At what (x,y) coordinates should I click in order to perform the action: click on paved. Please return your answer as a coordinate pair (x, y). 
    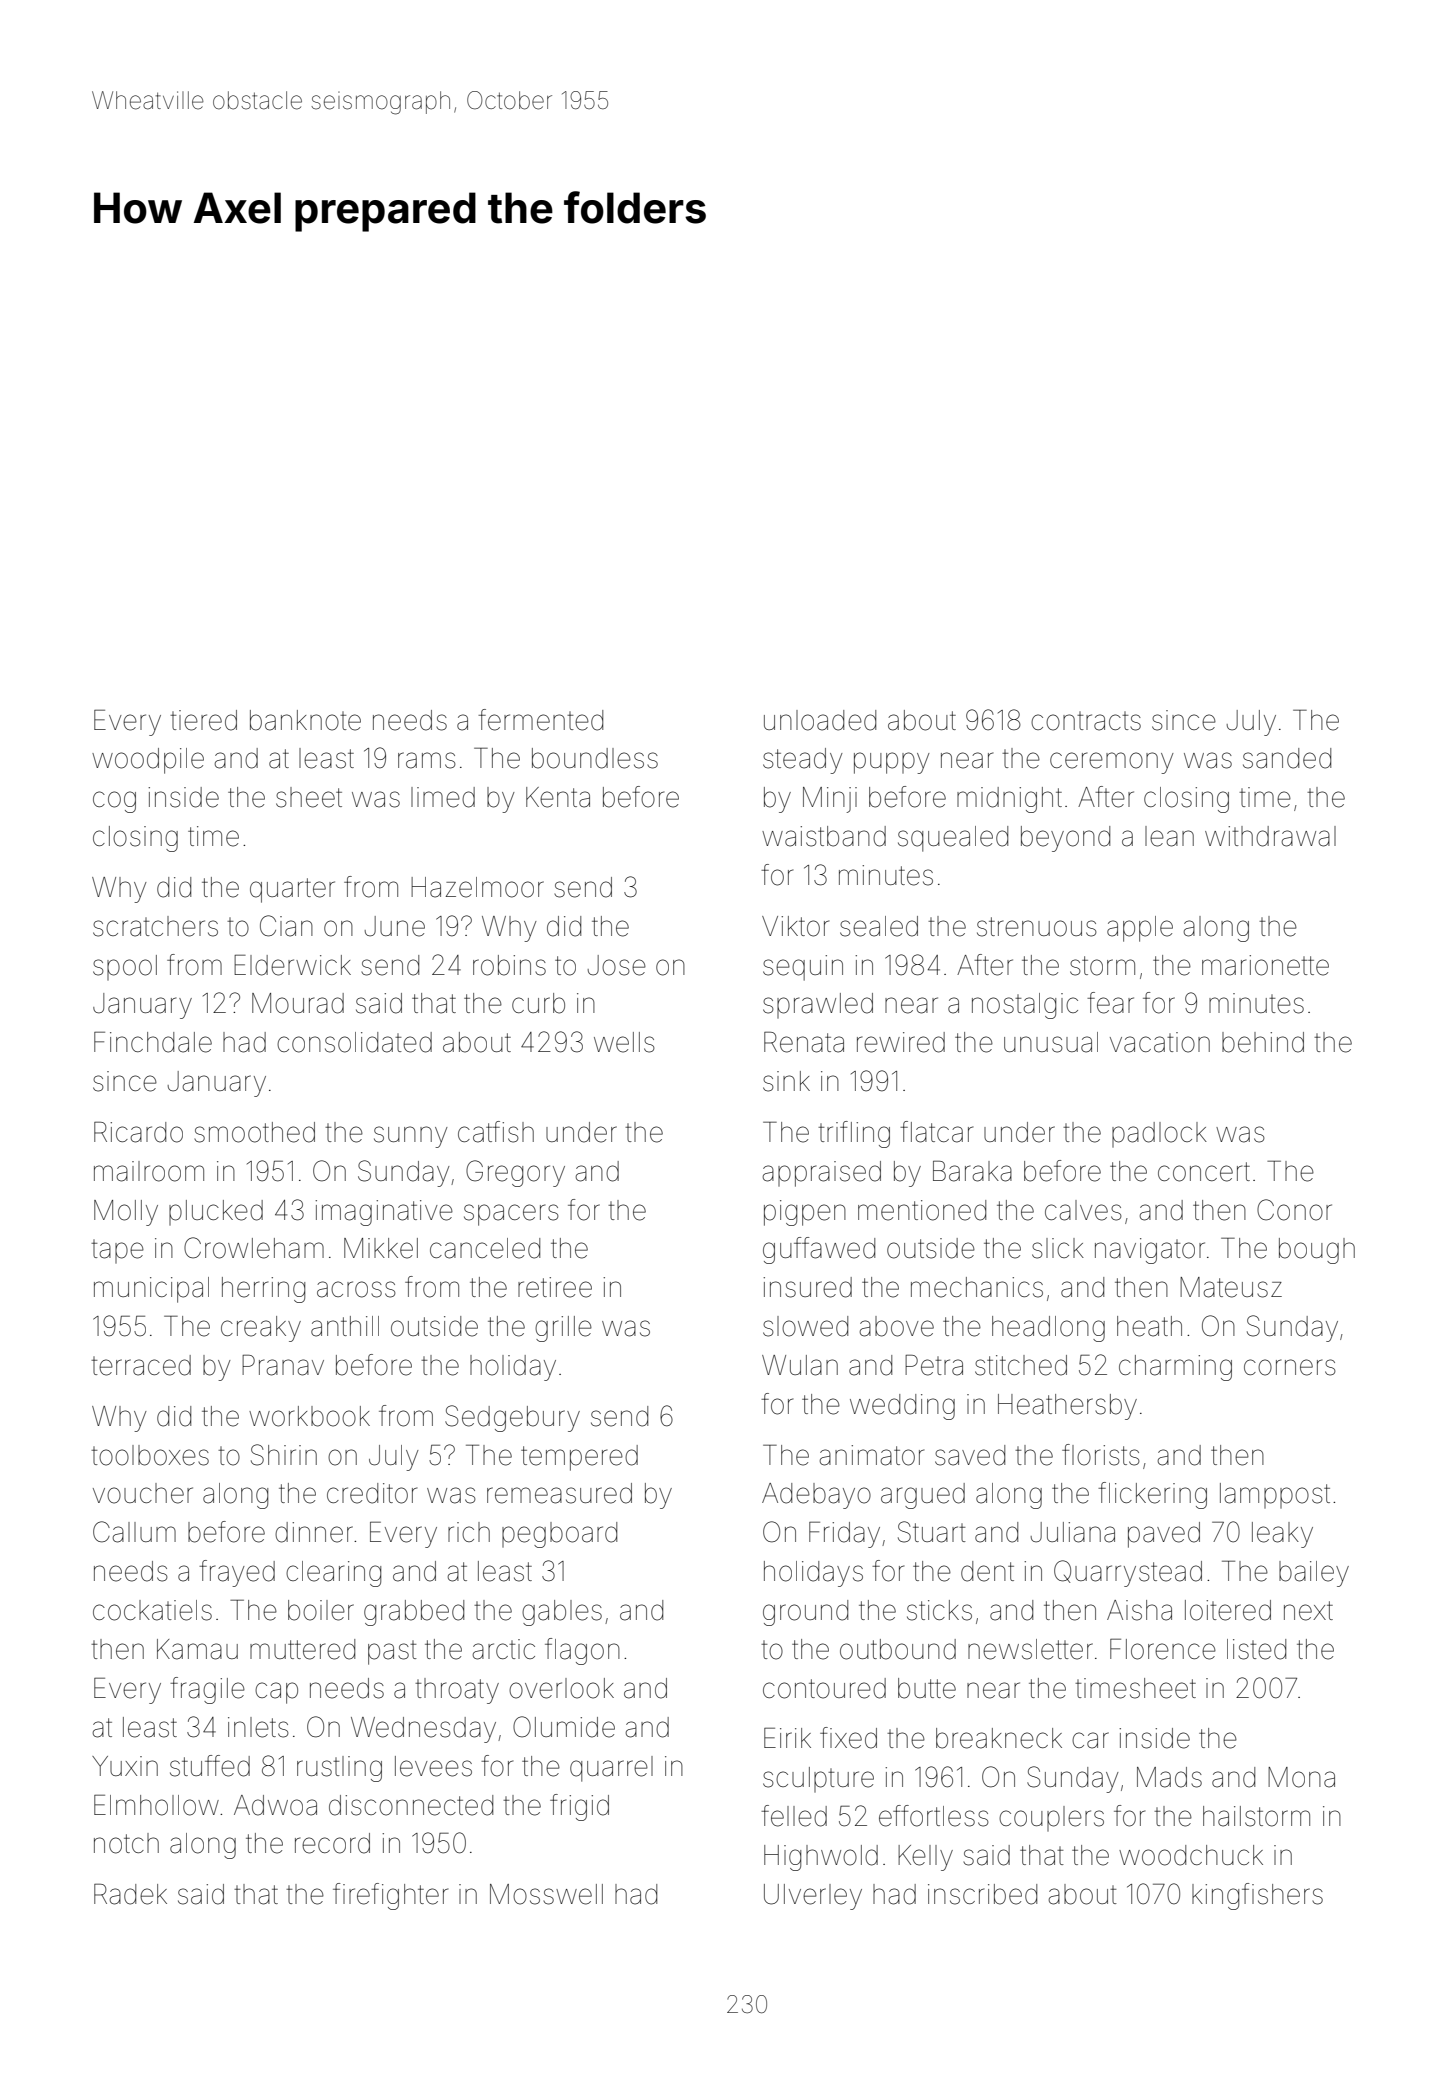
    Looking at the image, I should click on (1164, 1535).
